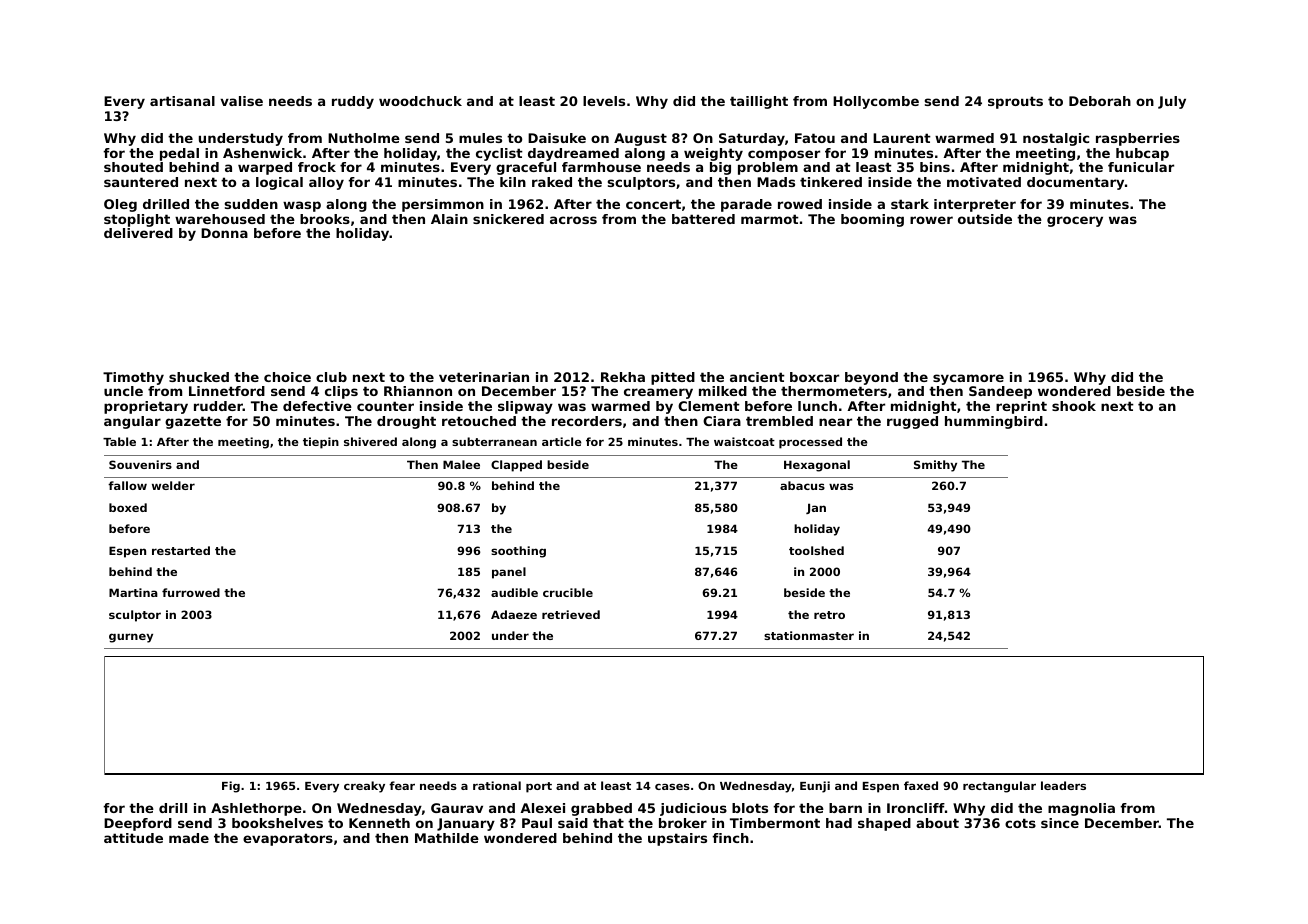 This screenshot has height=924, width=1308. Describe the element at coordinates (1015, 102) in the screenshot. I see `sprouts` at that location.
